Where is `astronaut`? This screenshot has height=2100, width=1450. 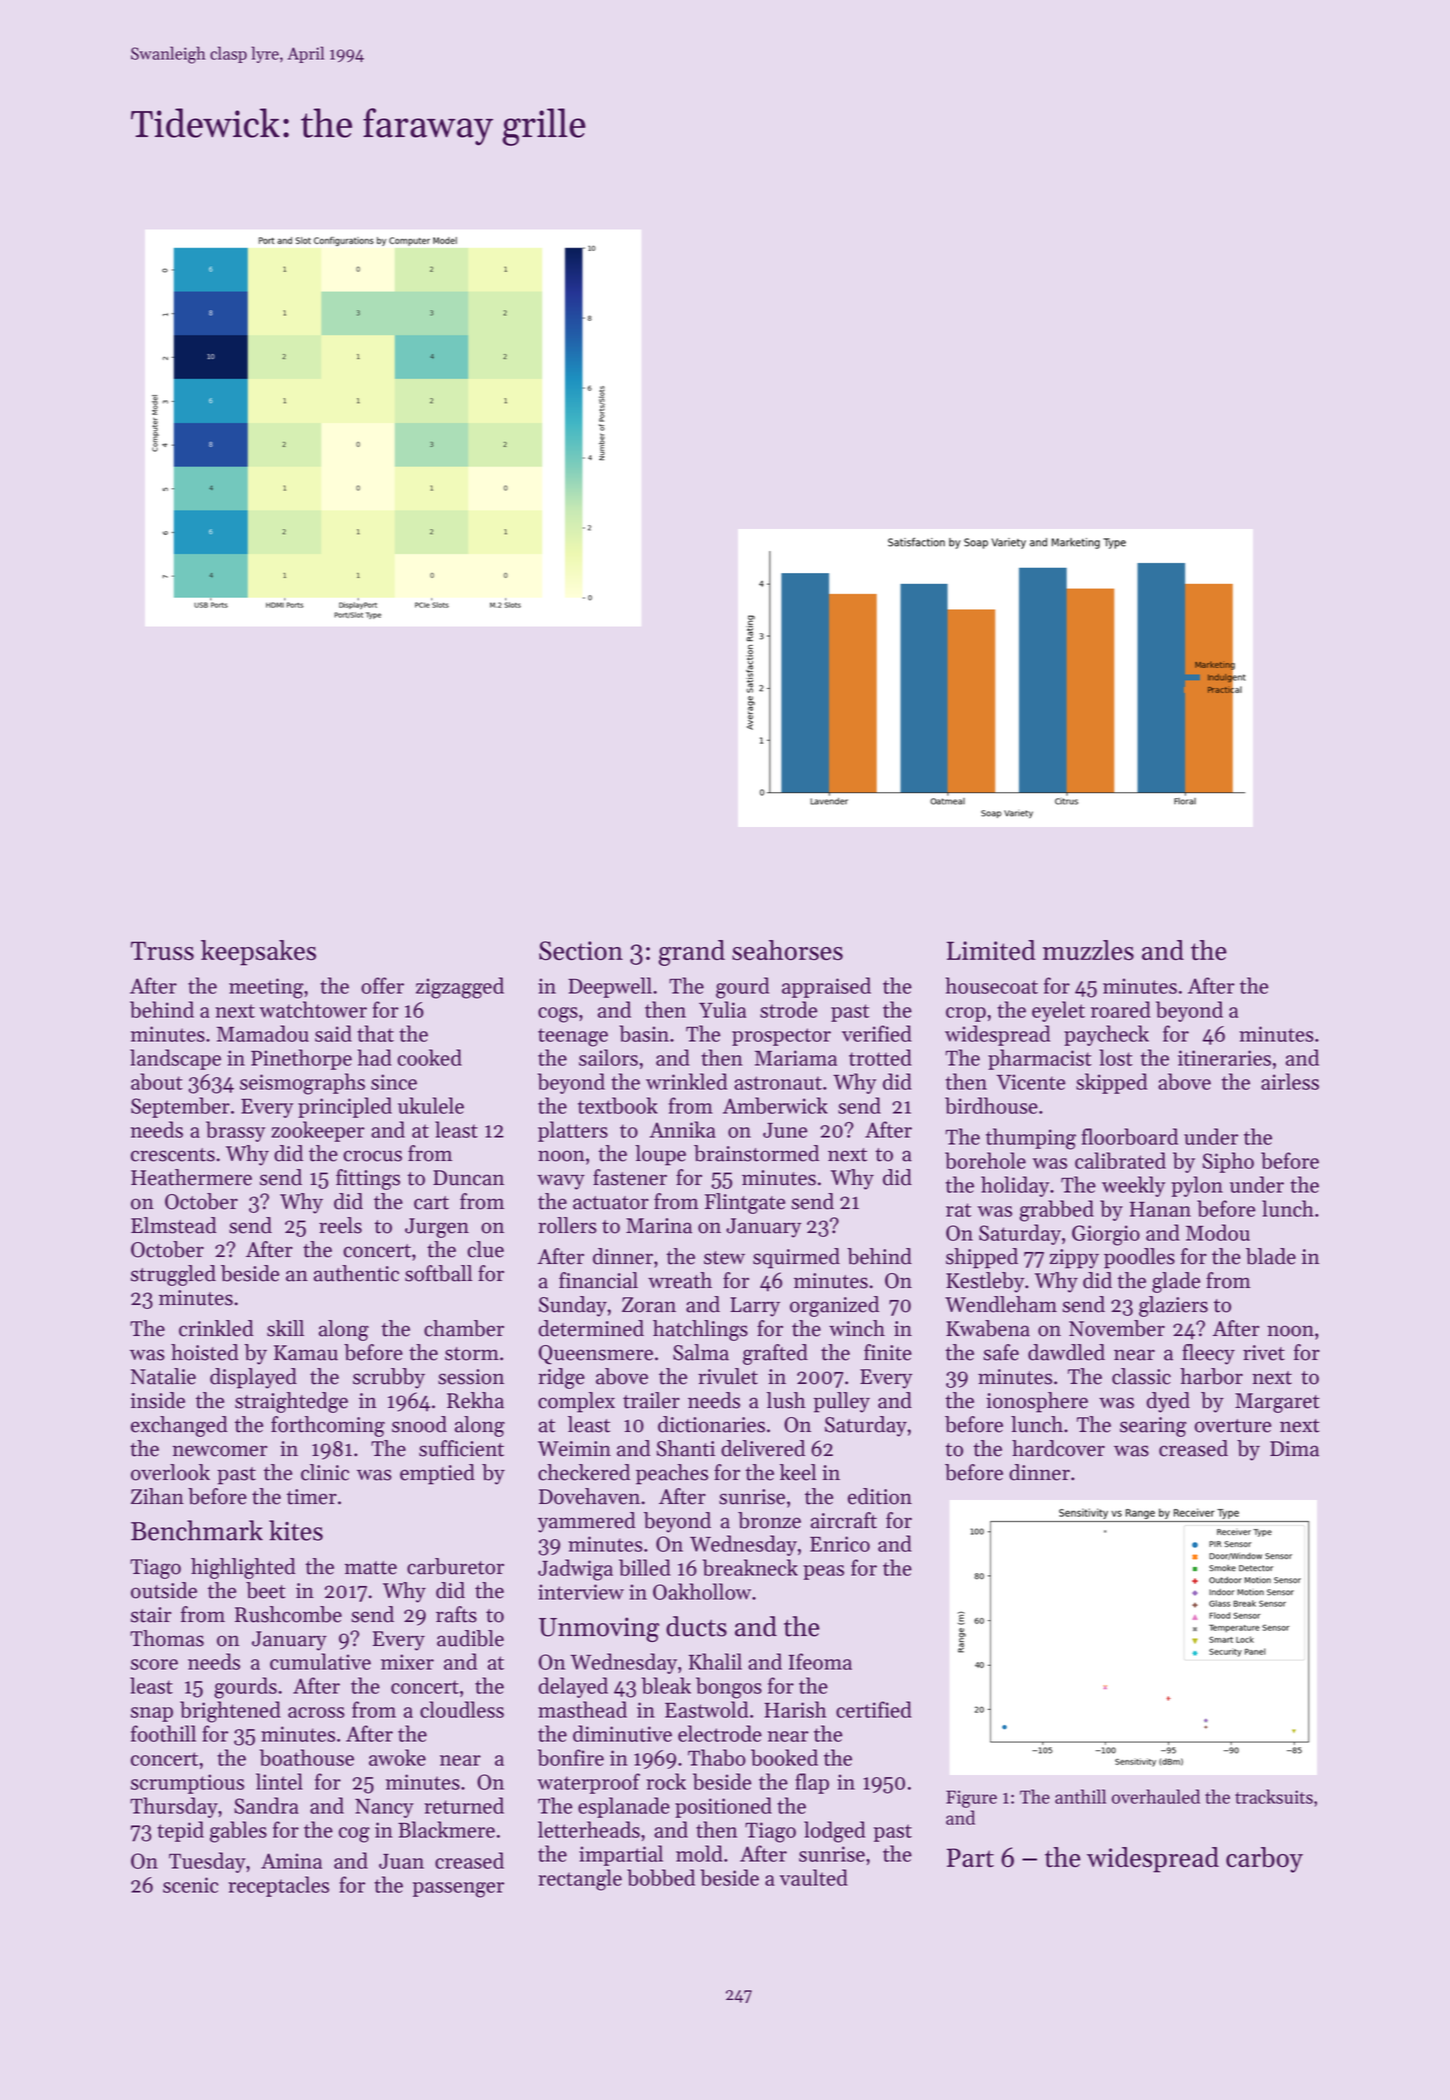
astronaut is located at coordinates (778, 1083).
